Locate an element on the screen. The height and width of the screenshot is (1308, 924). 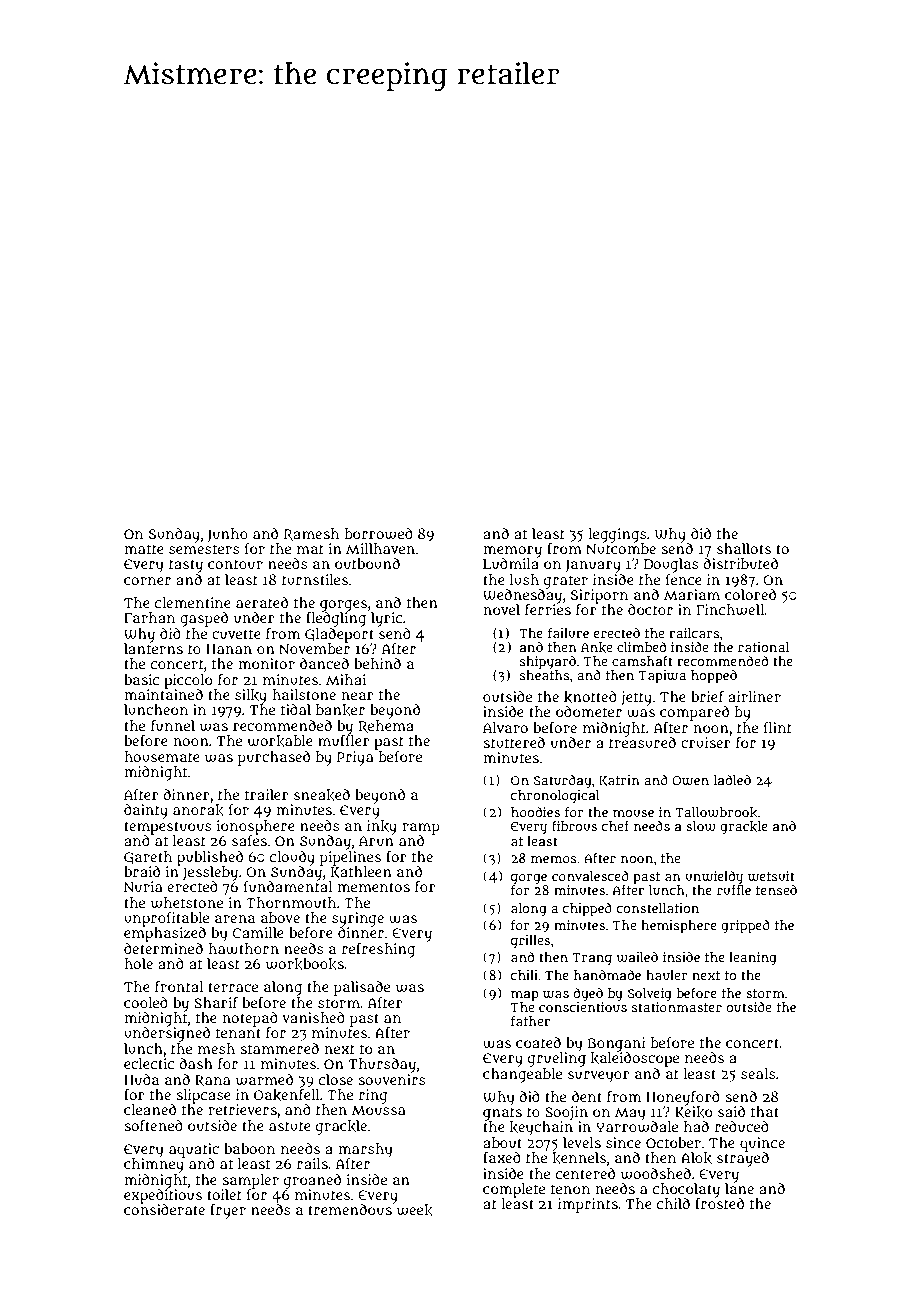
since is located at coordinates (623, 1142).
